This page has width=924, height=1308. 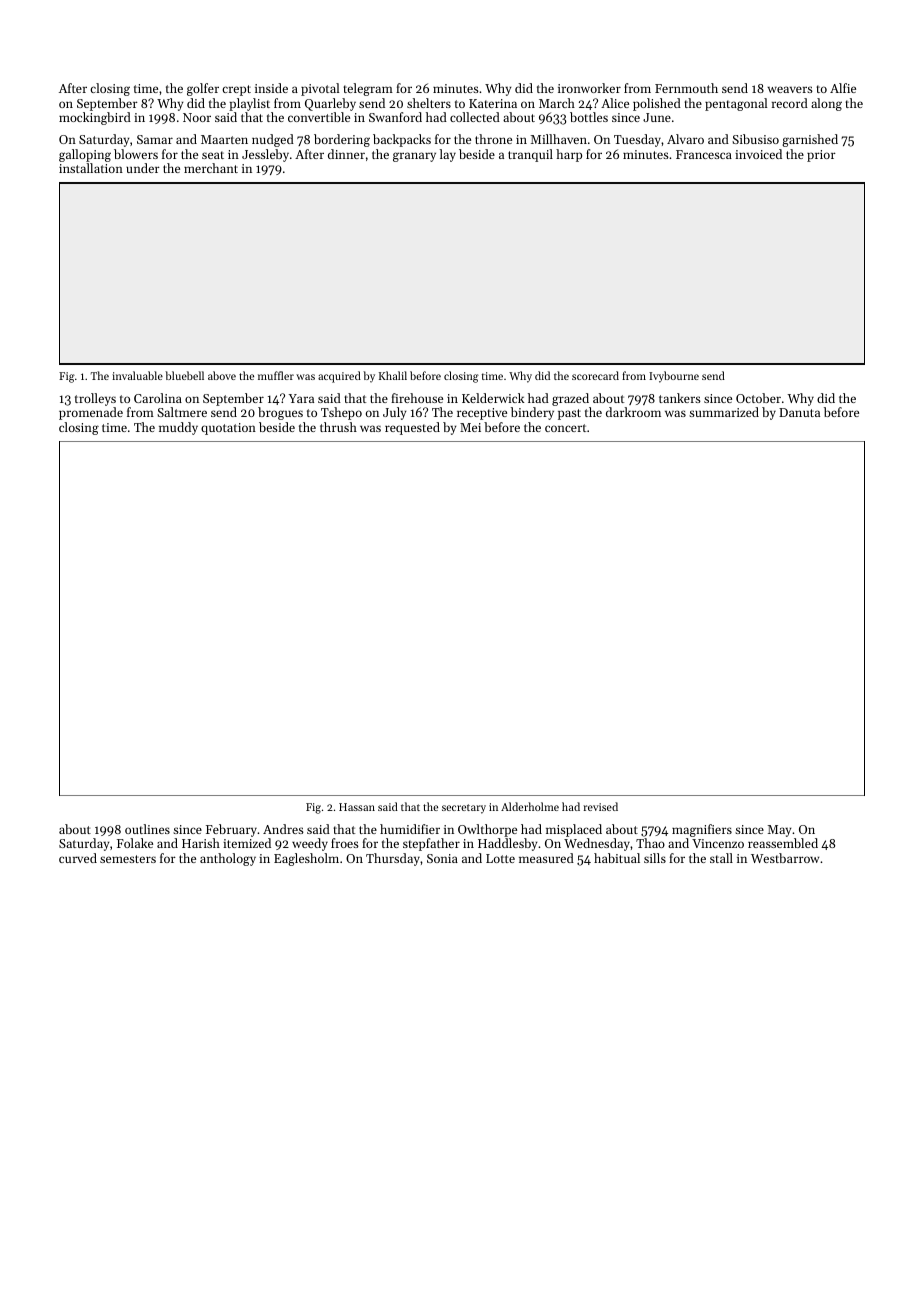 What do you see at coordinates (724, 412) in the page?
I see `summarized` at bounding box center [724, 412].
